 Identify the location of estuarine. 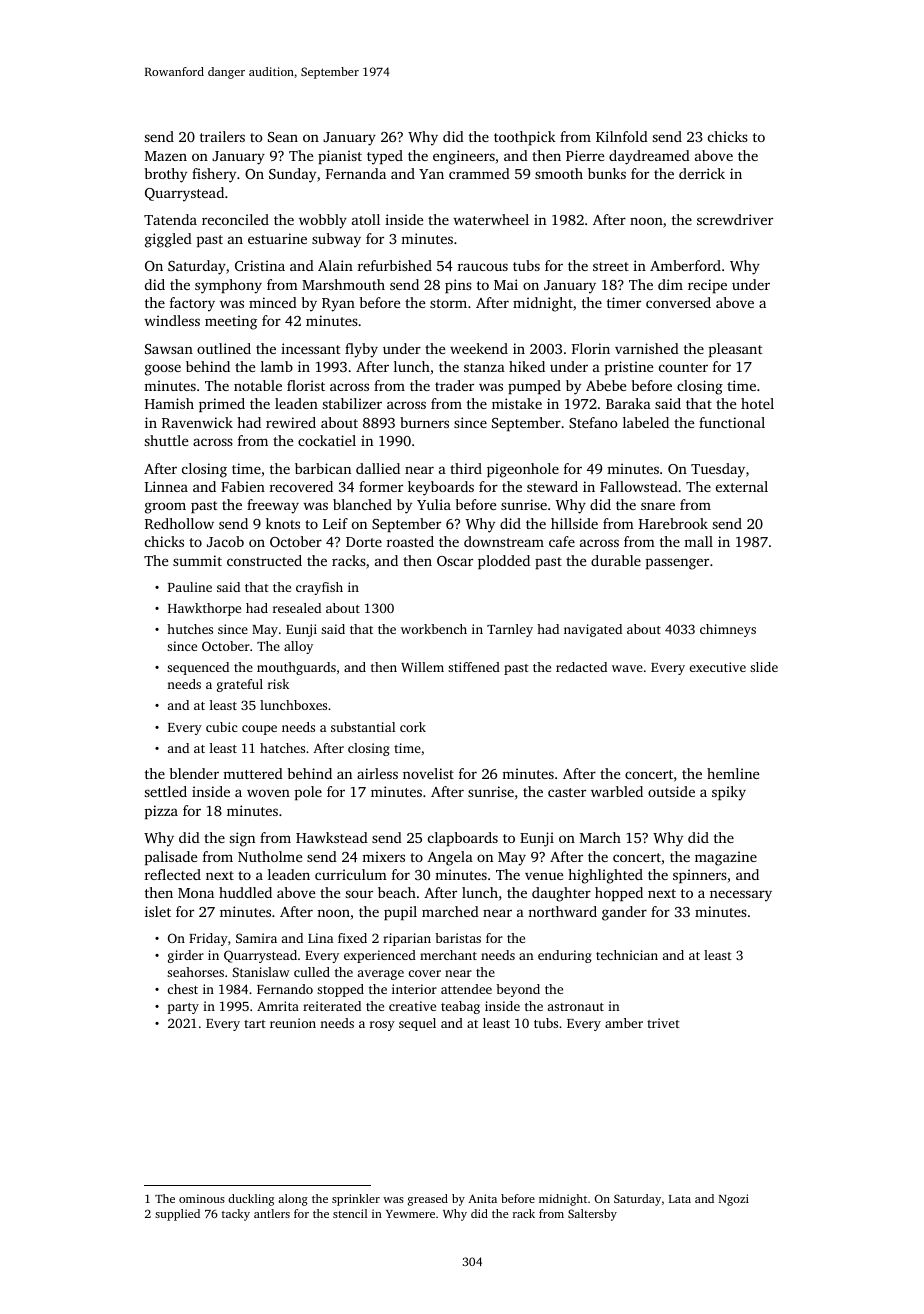
(277, 238).
